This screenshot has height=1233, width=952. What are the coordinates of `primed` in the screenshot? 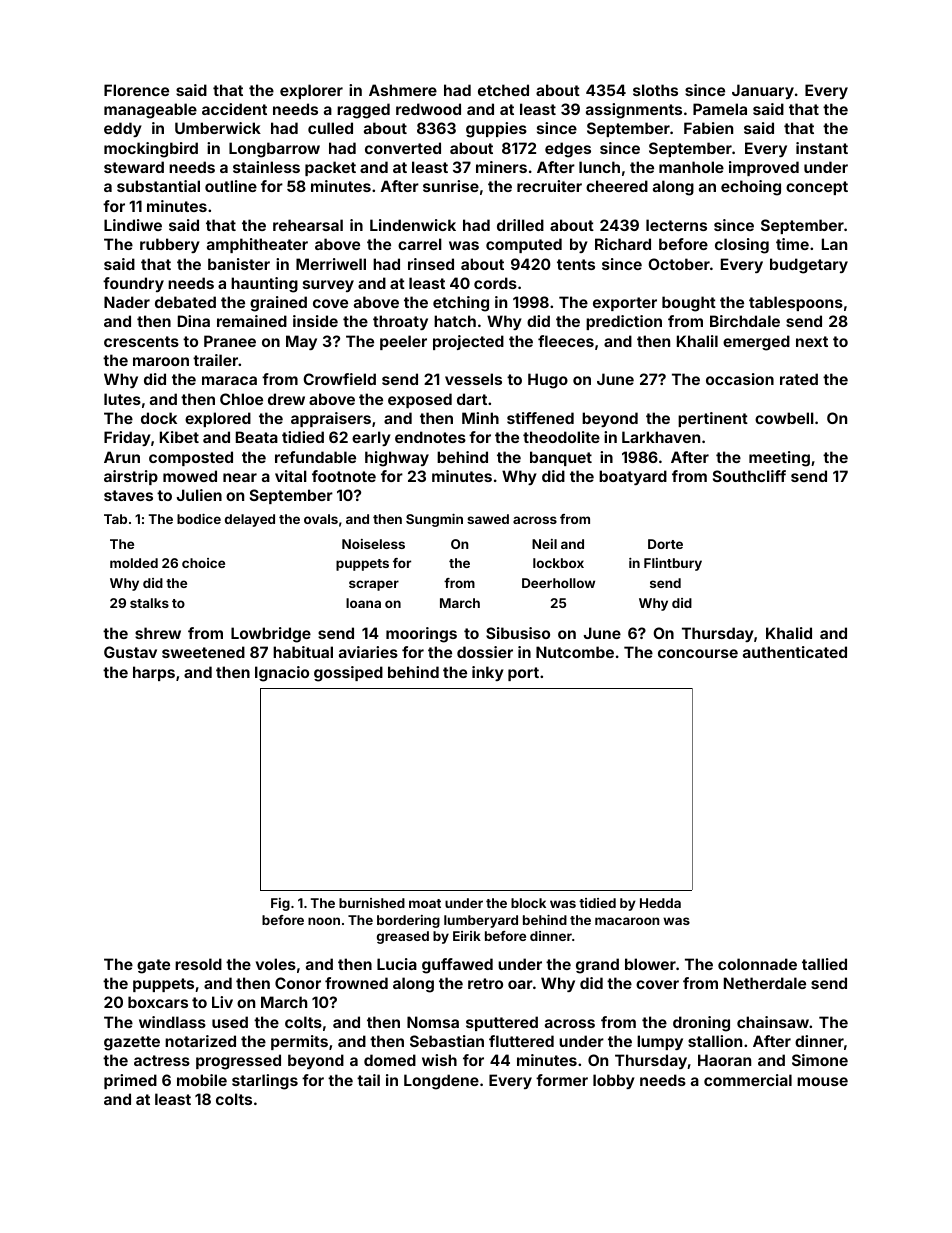 It's located at (130, 1081).
